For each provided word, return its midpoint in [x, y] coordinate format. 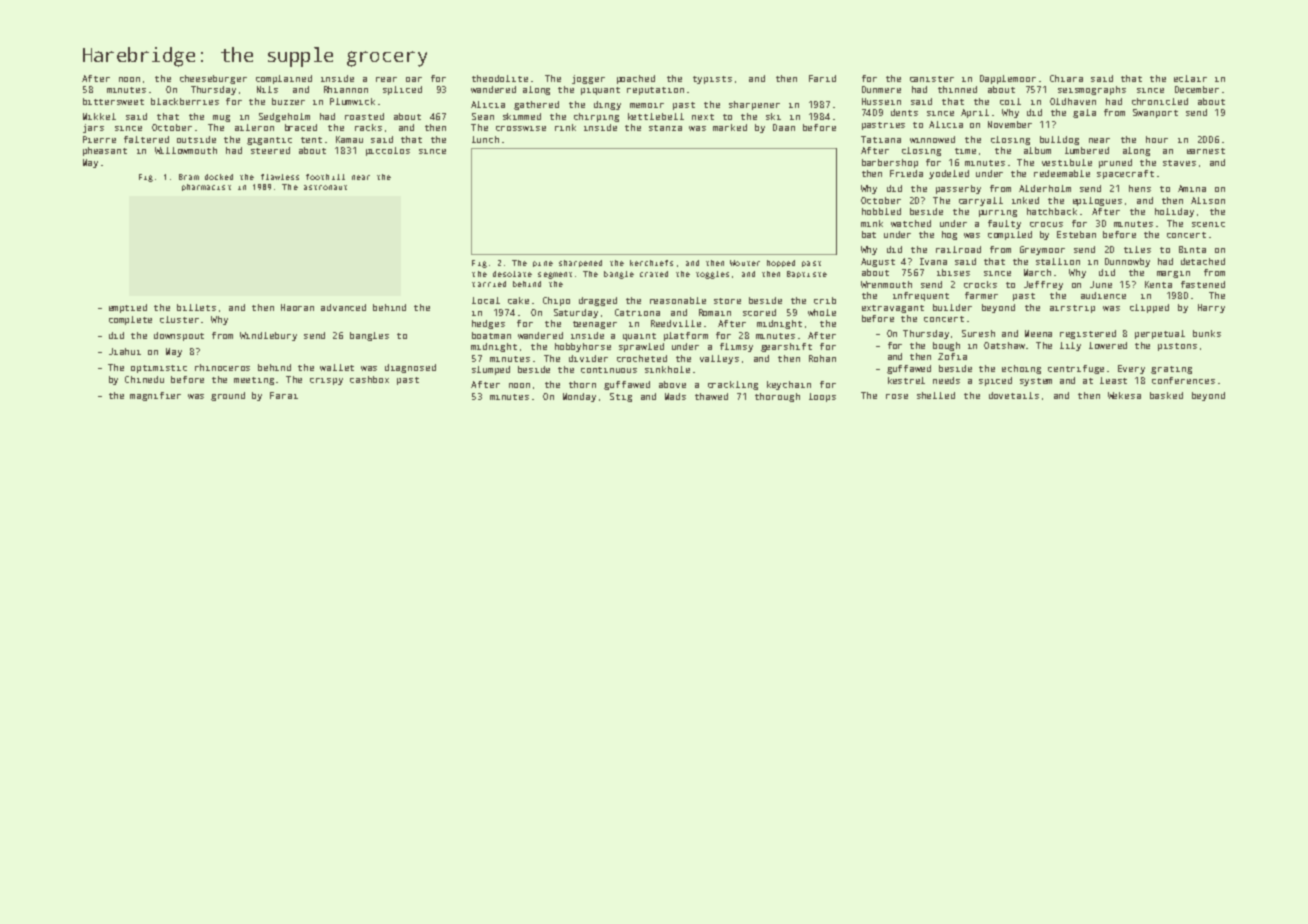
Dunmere [881, 89]
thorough [777, 397]
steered [270, 150]
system [1036, 382]
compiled [1010, 235]
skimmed [522, 116]
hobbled [881, 211]
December [1197, 89]
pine [543, 264]
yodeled [949, 174]
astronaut [325, 187]
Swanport [1155, 113]
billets [196, 307]
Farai [284, 395]
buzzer [288, 101]
